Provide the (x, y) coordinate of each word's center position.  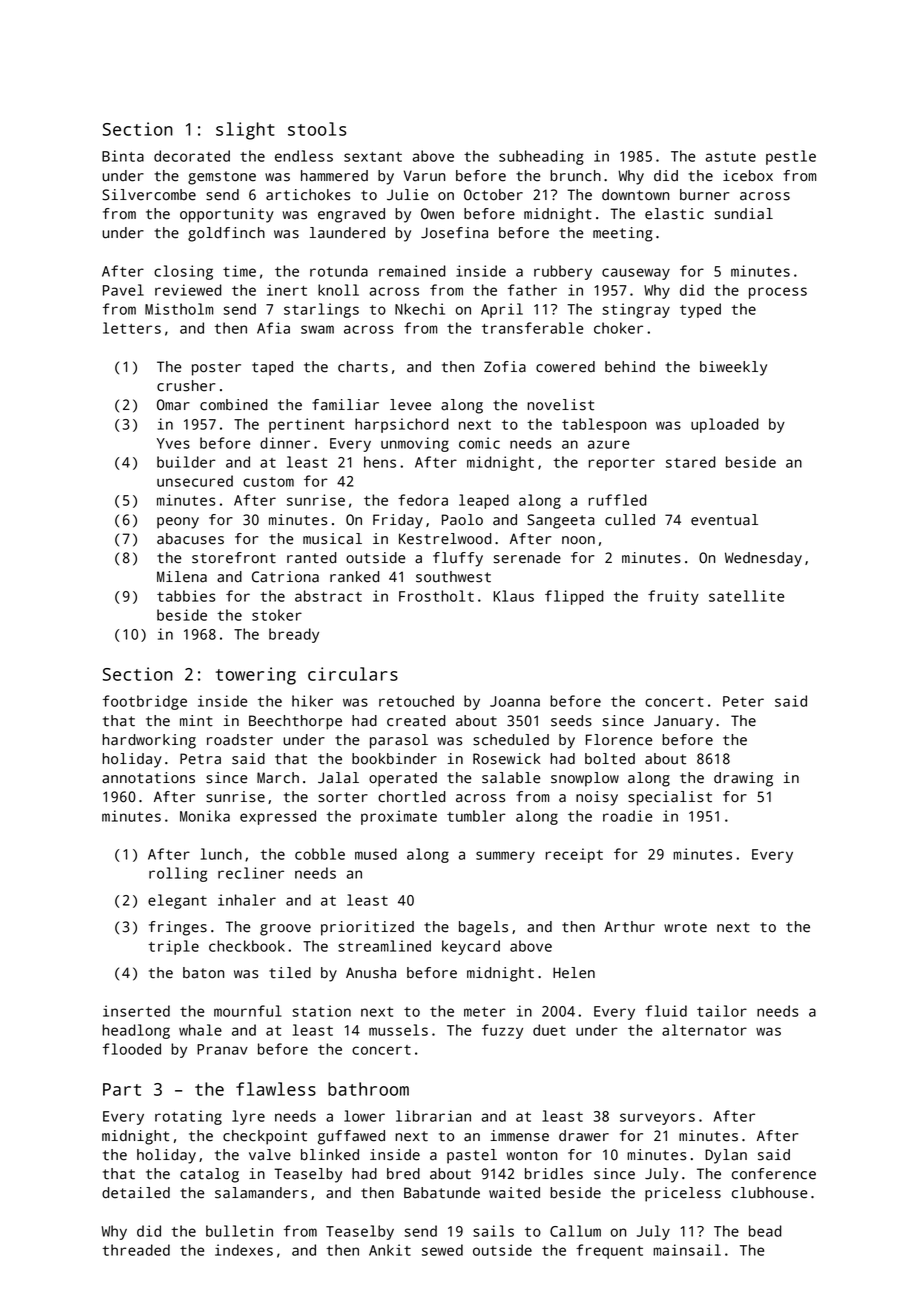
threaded (136, 1250)
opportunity (227, 215)
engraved (351, 215)
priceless (683, 1194)
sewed (442, 1250)
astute (730, 157)
